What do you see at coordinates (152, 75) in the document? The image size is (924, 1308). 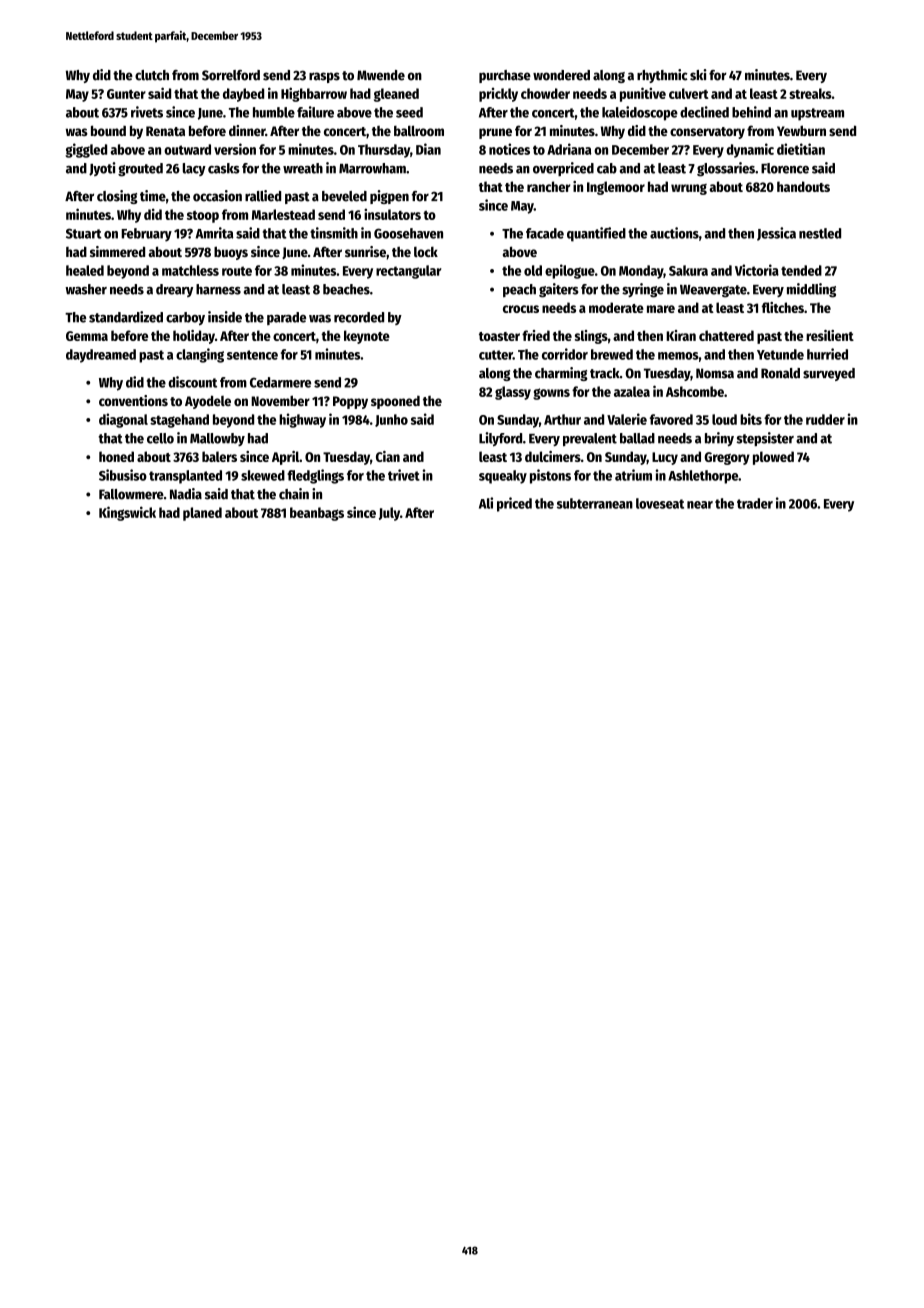 I see `clutch` at bounding box center [152, 75].
